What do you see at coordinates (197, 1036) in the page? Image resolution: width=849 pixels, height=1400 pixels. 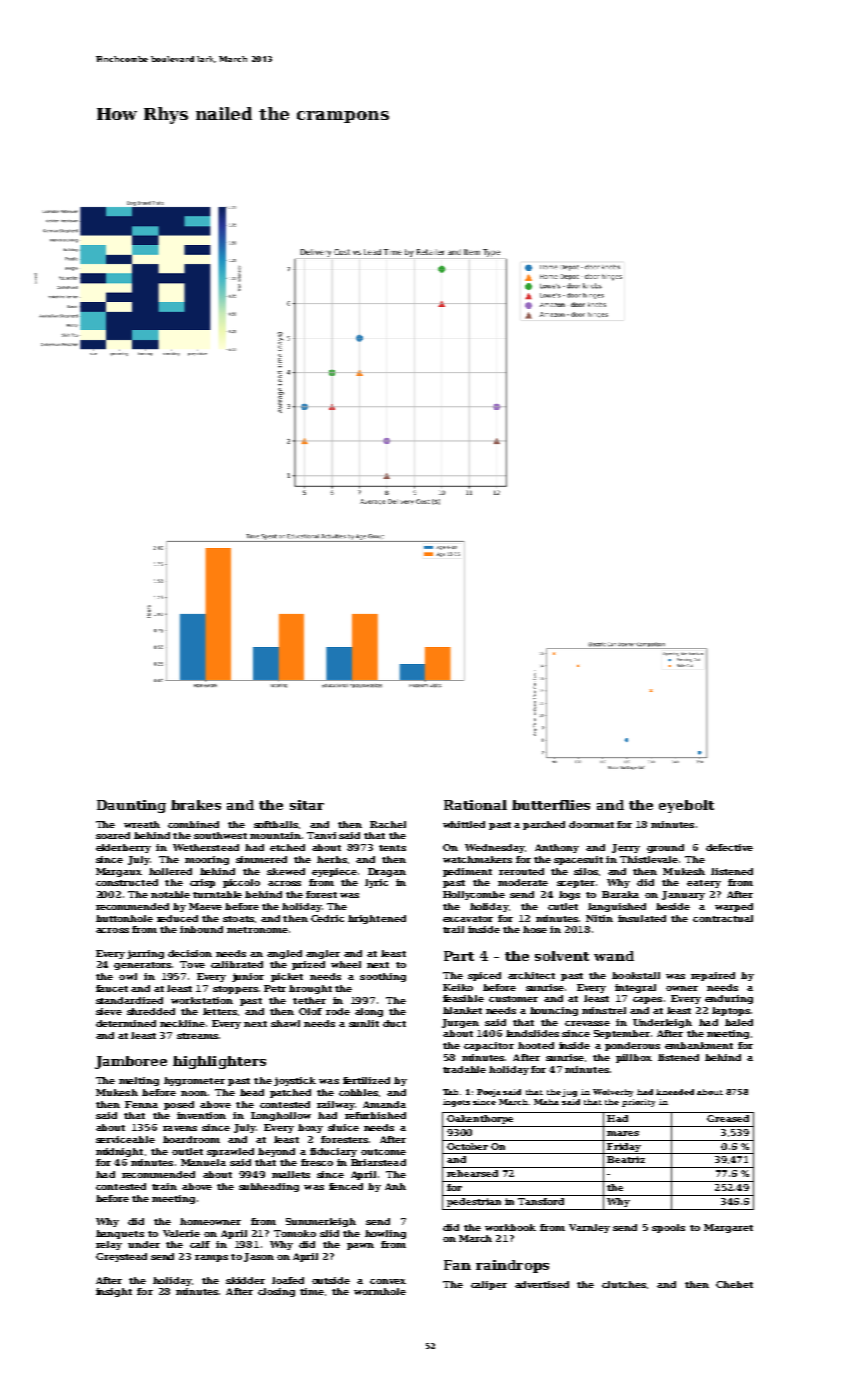 I see `streams` at bounding box center [197, 1036].
